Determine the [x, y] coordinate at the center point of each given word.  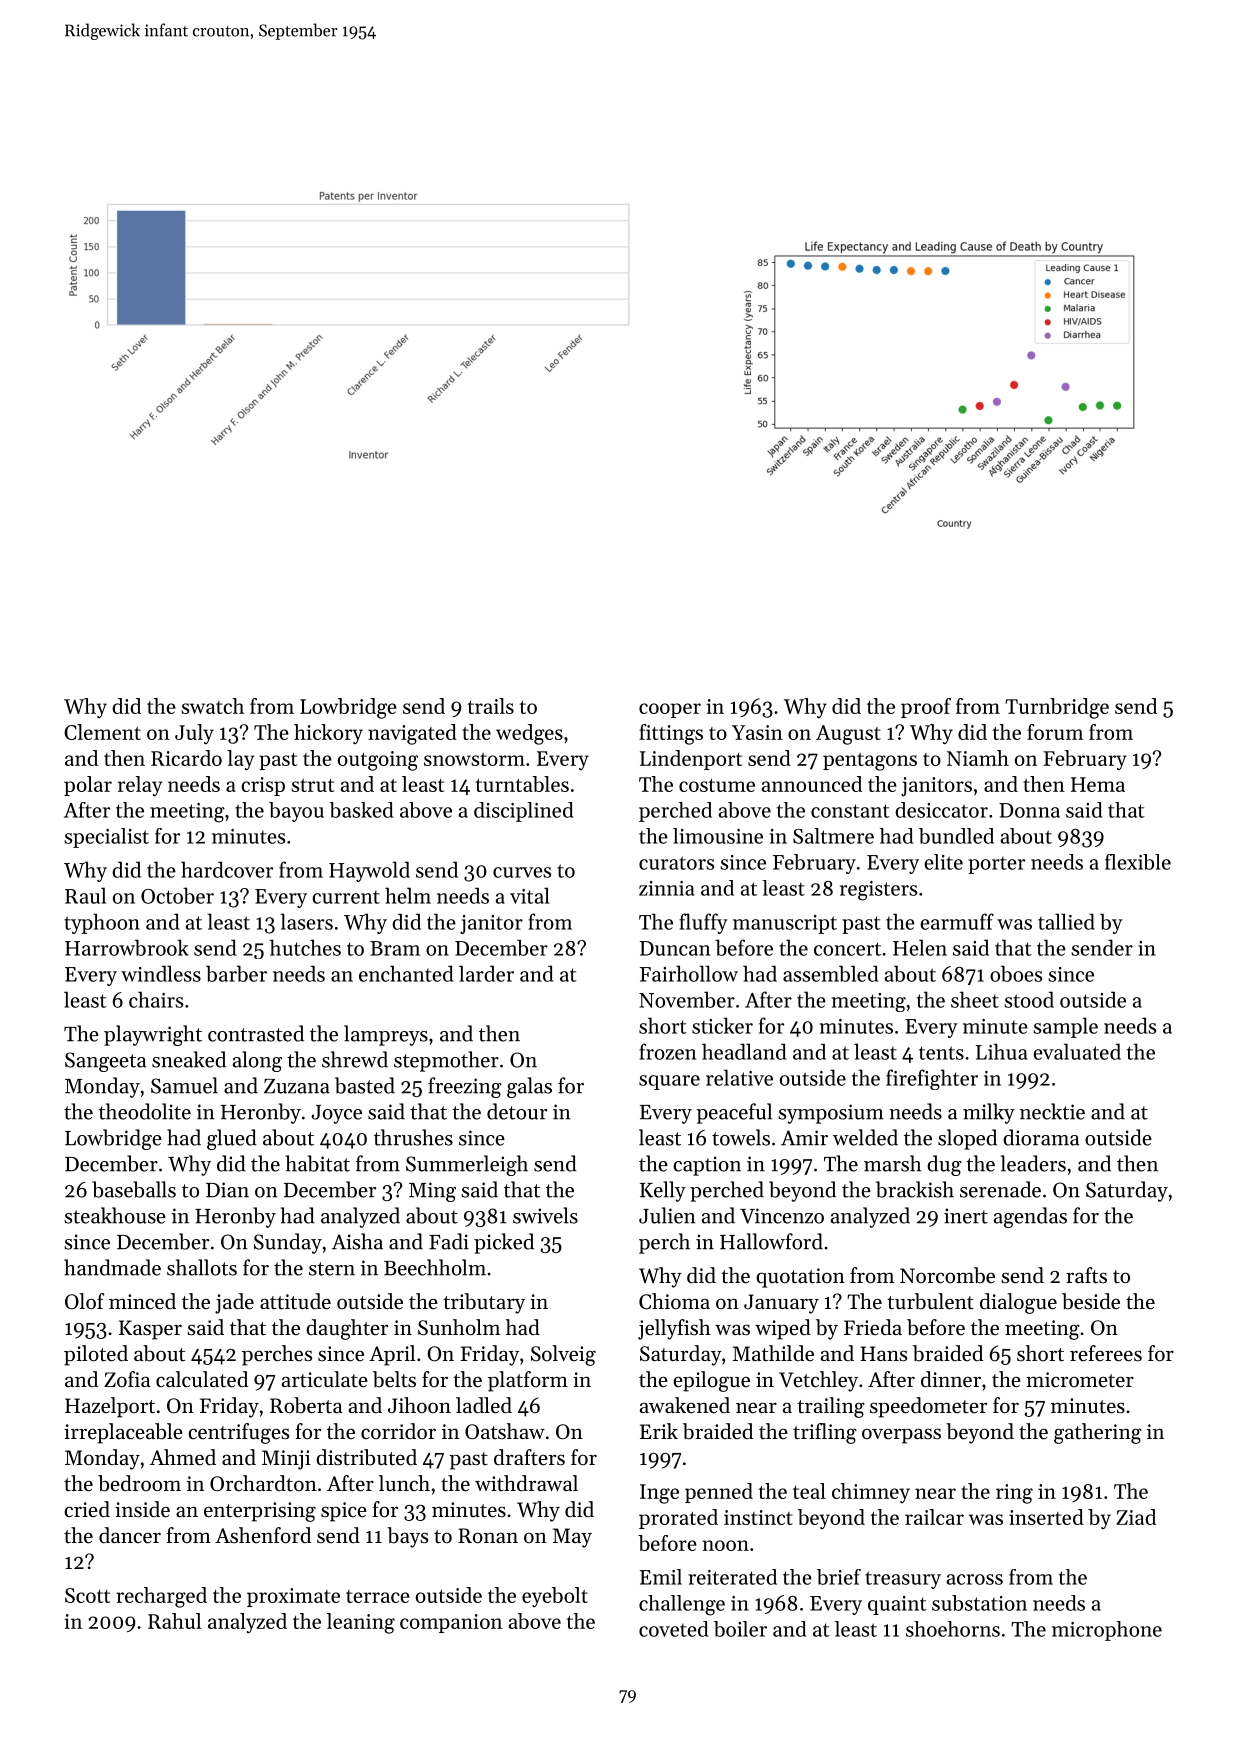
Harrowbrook [126, 947]
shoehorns [953, 1629]
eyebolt [555, 1597]
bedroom [139, 1483]
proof [926, 708]
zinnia [667, 888]
